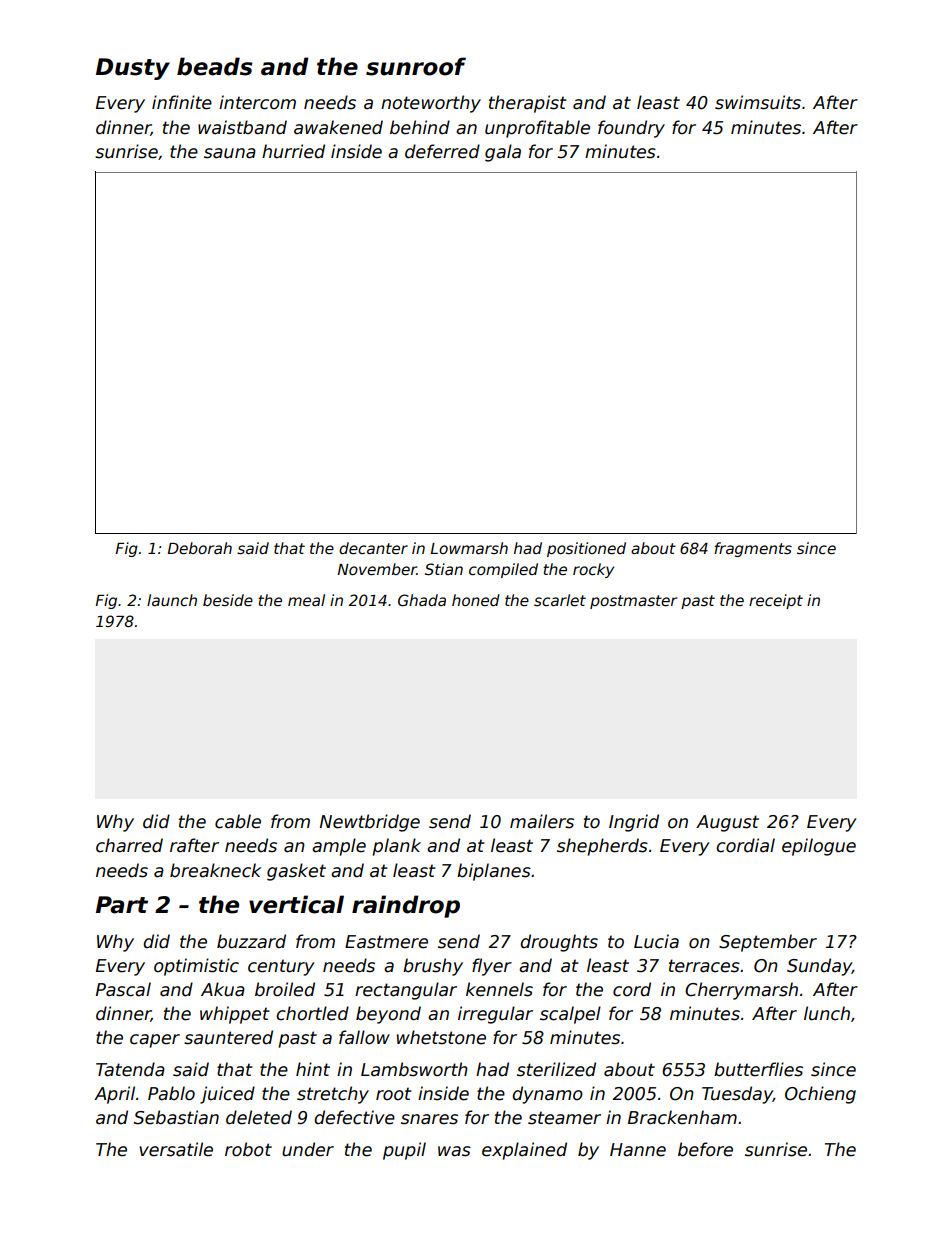  What do you see at coordinates (503, 153) in the image?
I see `gala` at bounding box center [503, 153].
